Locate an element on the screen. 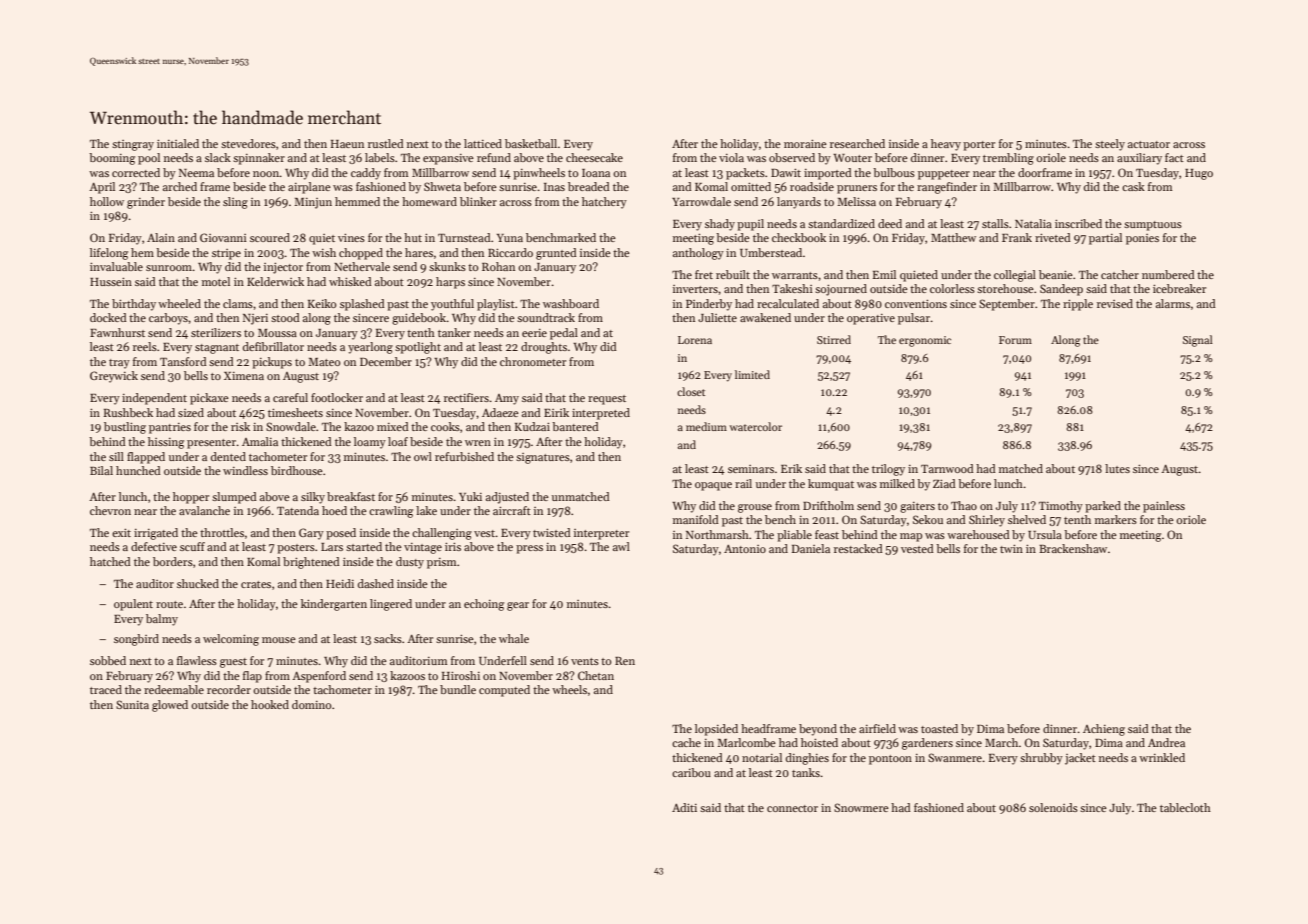 The image size is (1308, 924). challenging is located at coordinates (442, 534).
